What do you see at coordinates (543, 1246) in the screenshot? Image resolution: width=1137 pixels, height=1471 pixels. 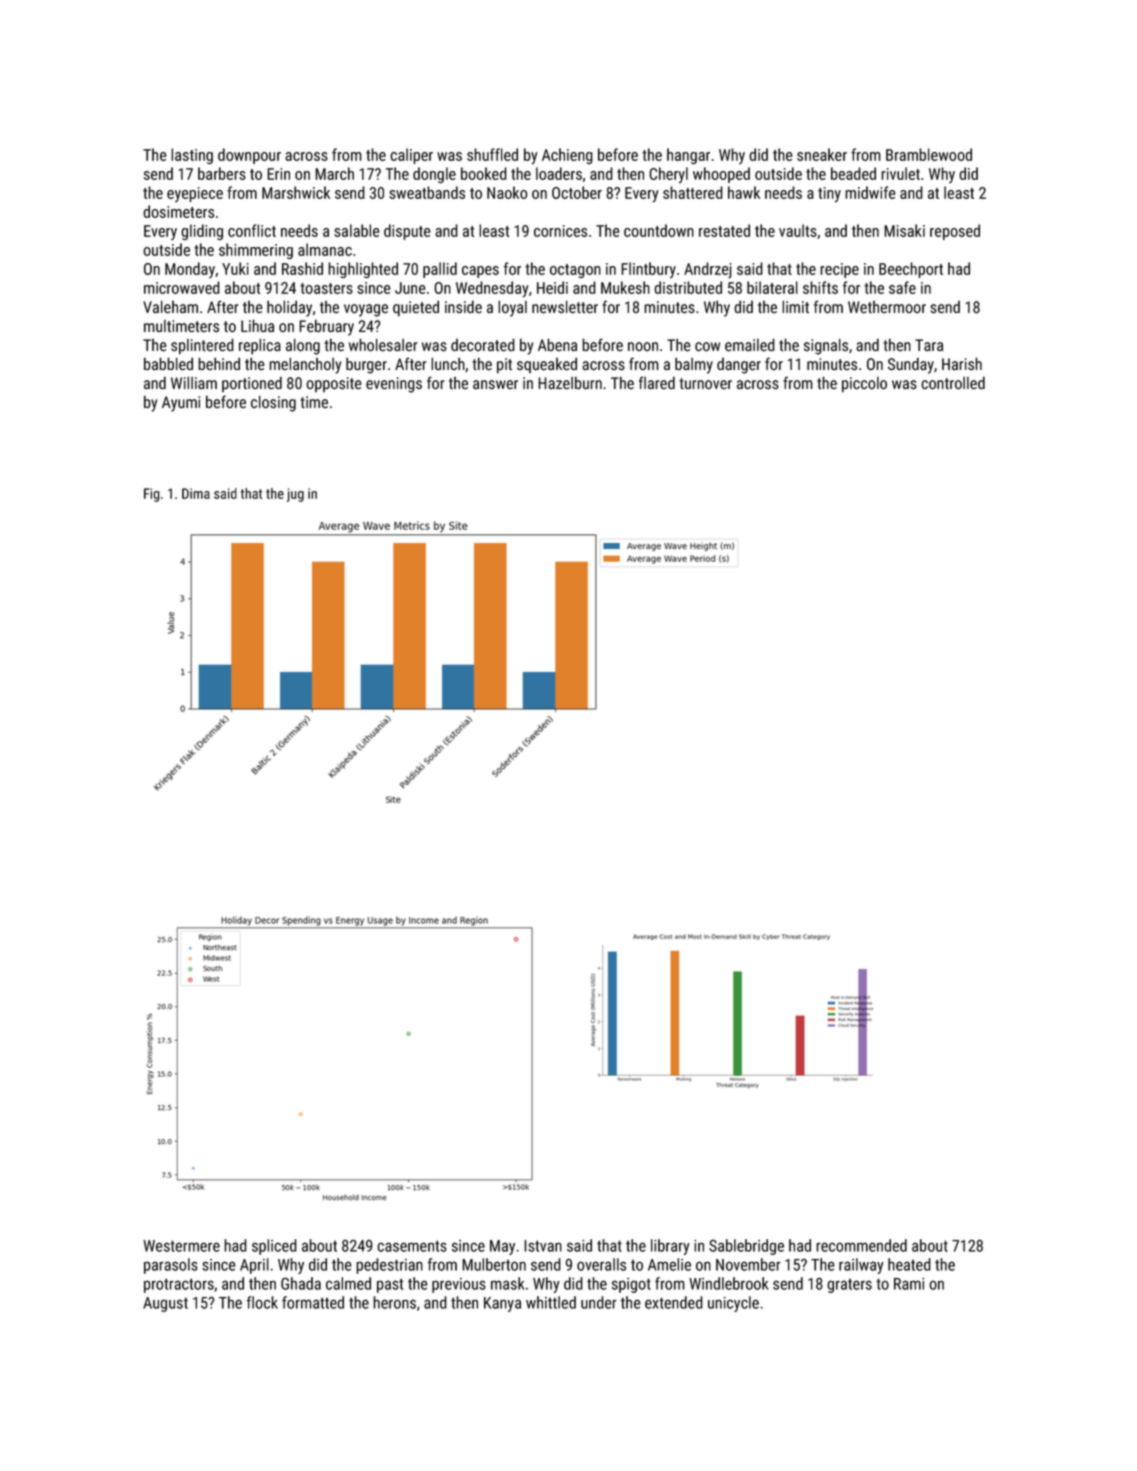 I see `Istvan` at bounding box center [543, 1246].
